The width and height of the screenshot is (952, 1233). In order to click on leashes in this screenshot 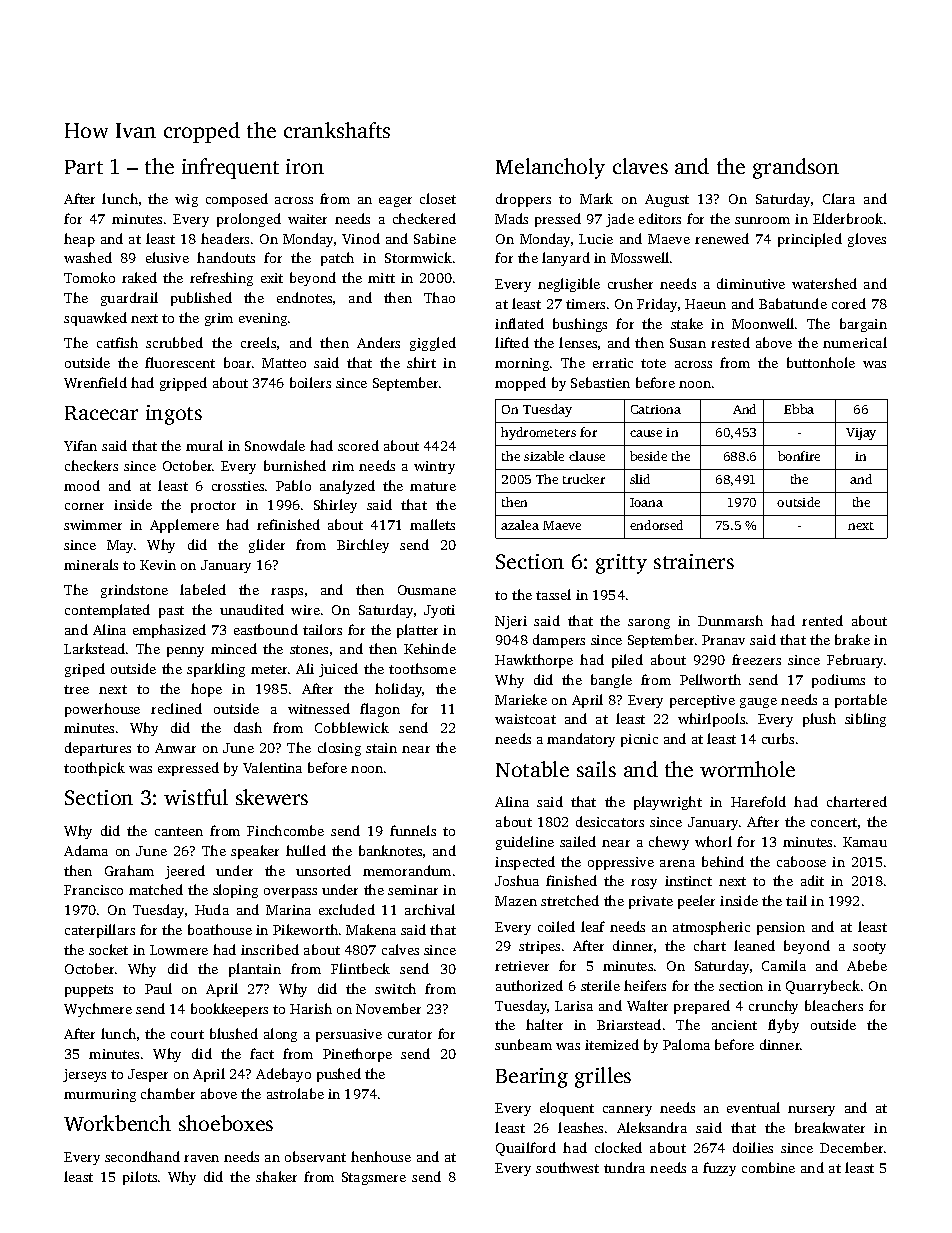, I will do `click(580, 1127)`.
